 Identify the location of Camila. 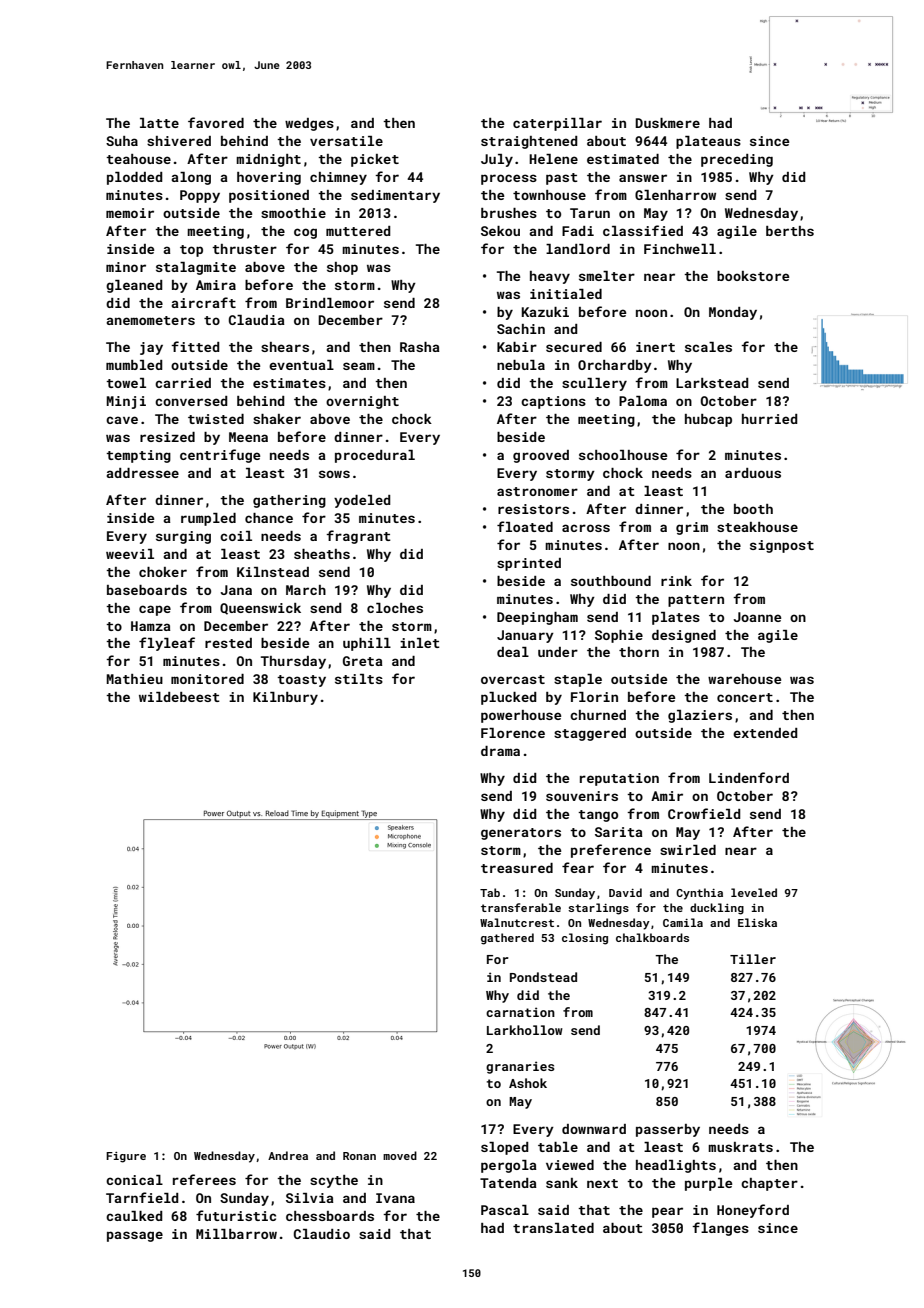
(683, 922).
